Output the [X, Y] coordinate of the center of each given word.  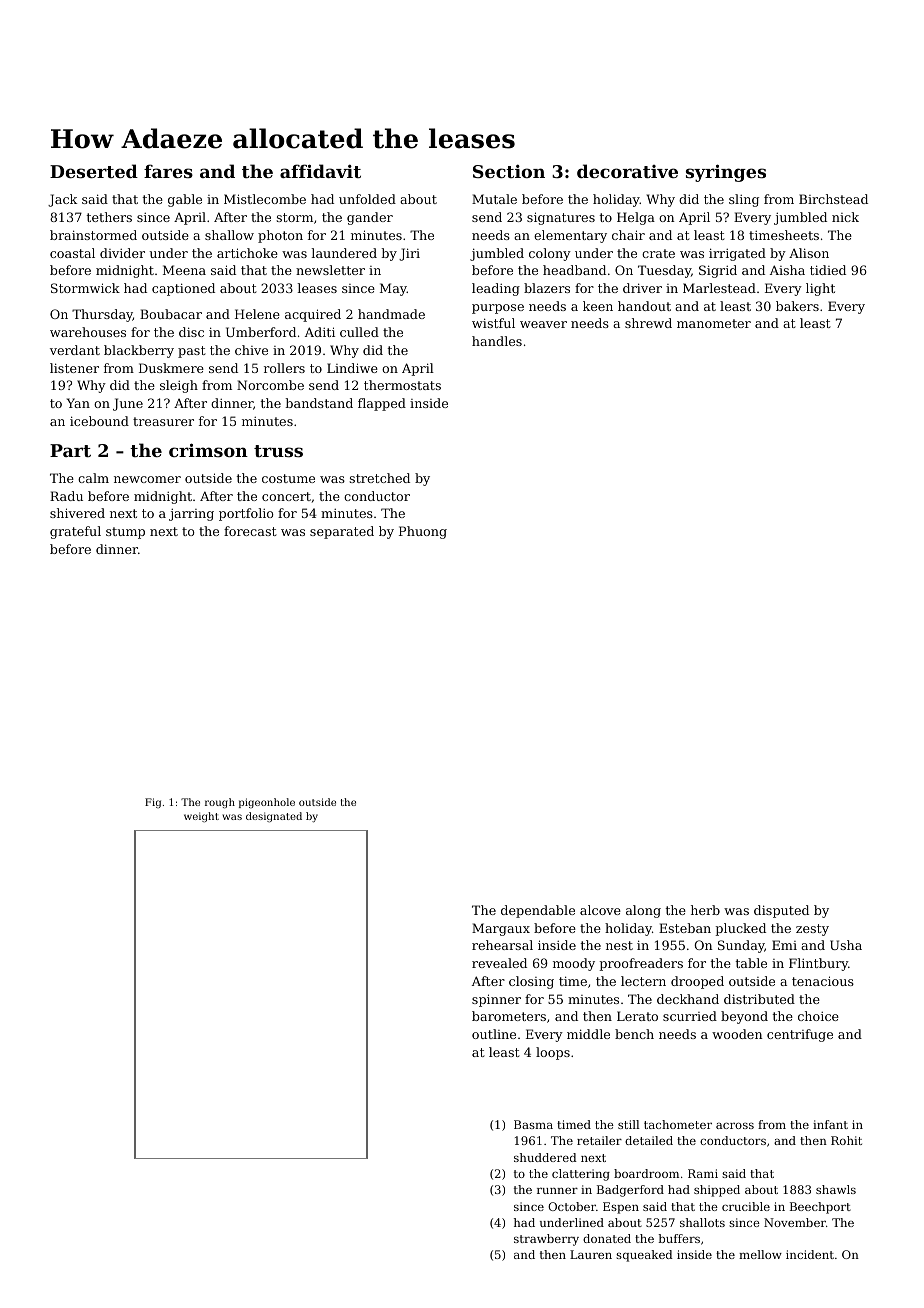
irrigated [737, 254]
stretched [379, 478]
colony [550, 254]
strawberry [546, 1240]
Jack [62, 200]
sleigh [179, 386]
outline [494, 1034]
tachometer [678, 1124]
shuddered [545, 1157]
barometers [509, 1016]
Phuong [423, 532]
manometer [714, 323]
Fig [153, 803]
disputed [781, 911]
